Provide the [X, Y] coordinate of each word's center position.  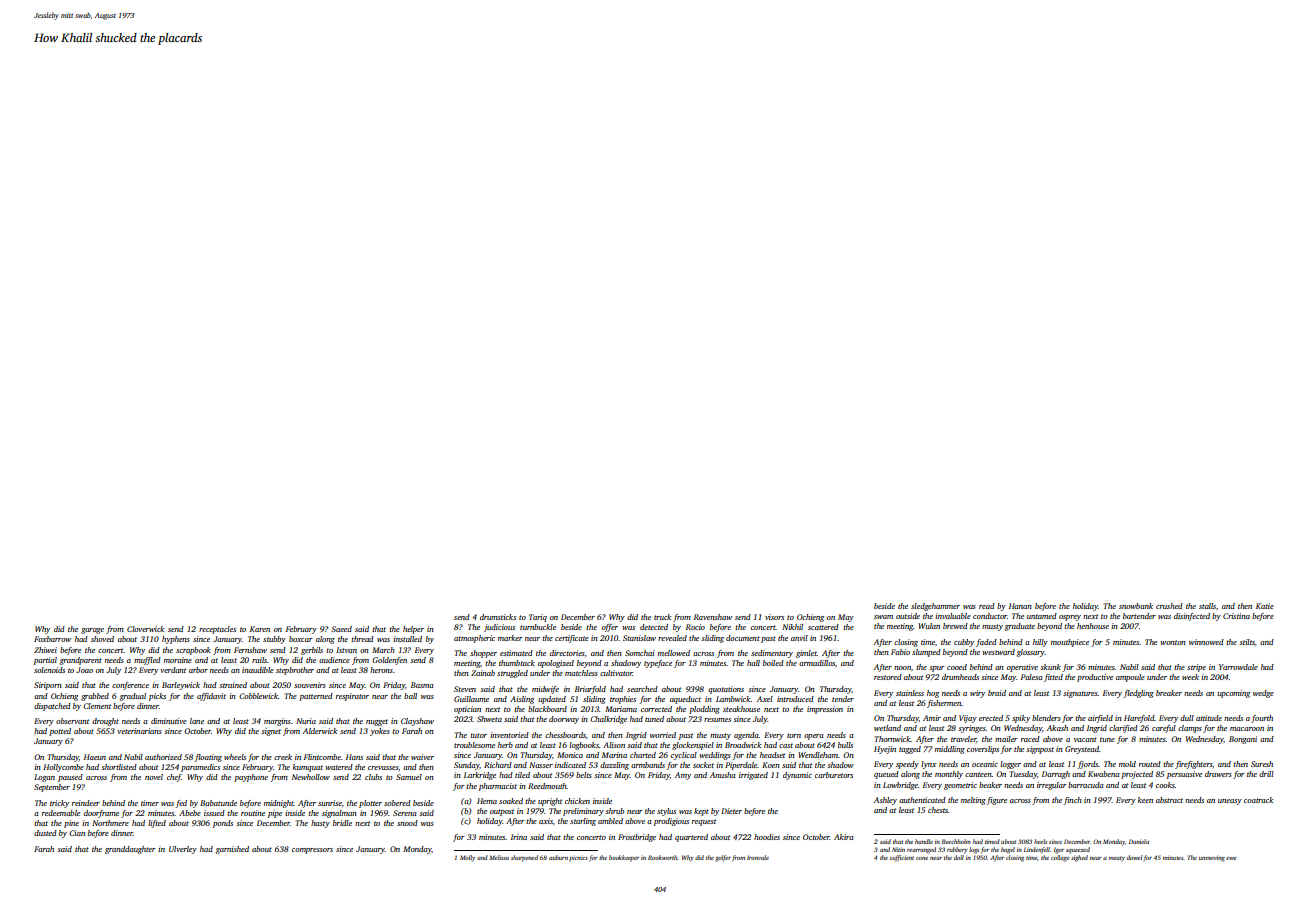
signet [271, 732]
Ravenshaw [713, 617]
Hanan [1020, 606]
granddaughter [130, 850]
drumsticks [498, 617]
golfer [723, 858]
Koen [771, 765]
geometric [960, 786]
